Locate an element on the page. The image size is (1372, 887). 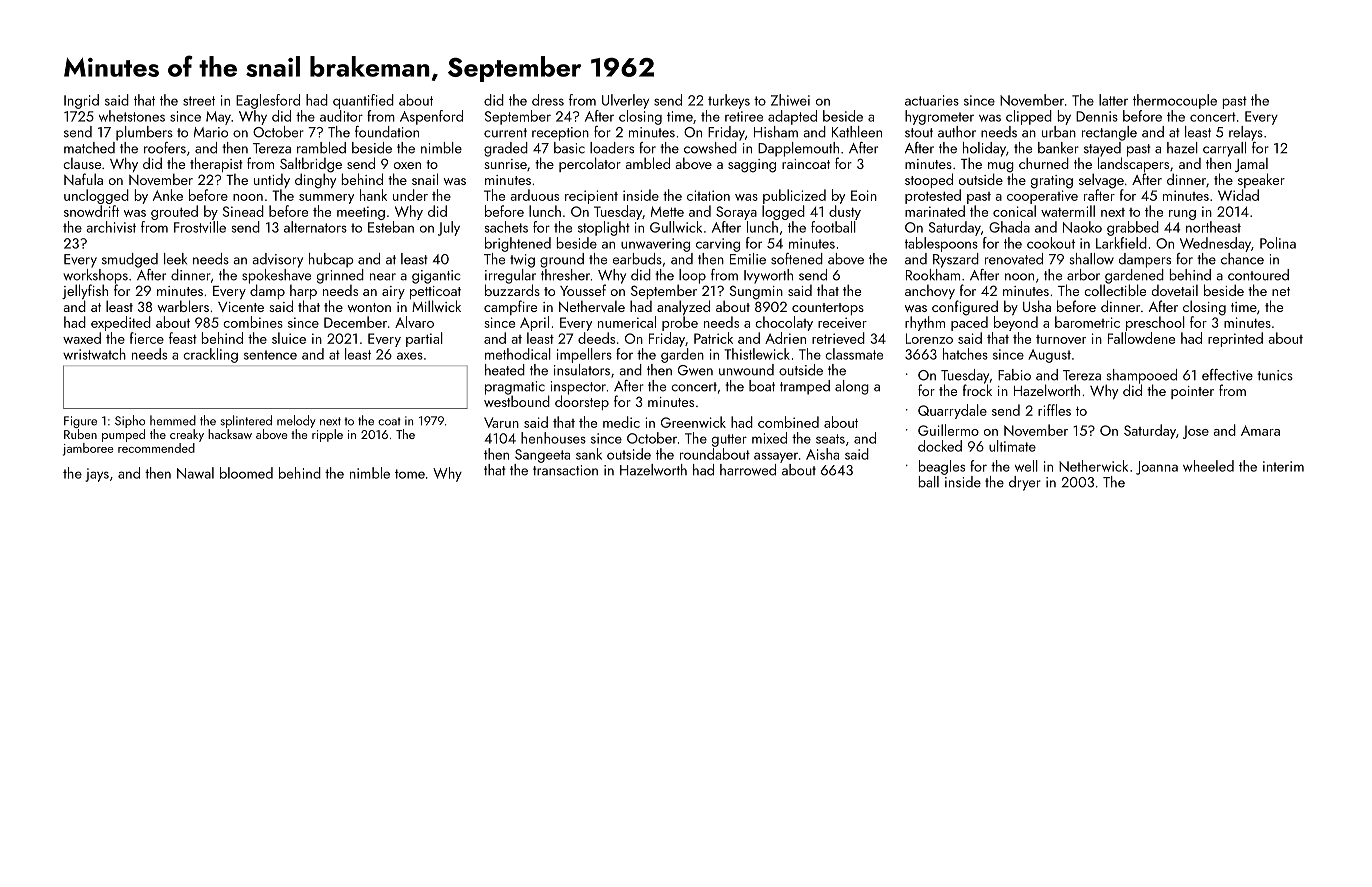
Dapplemouth is located at coordinates (798, 149).
